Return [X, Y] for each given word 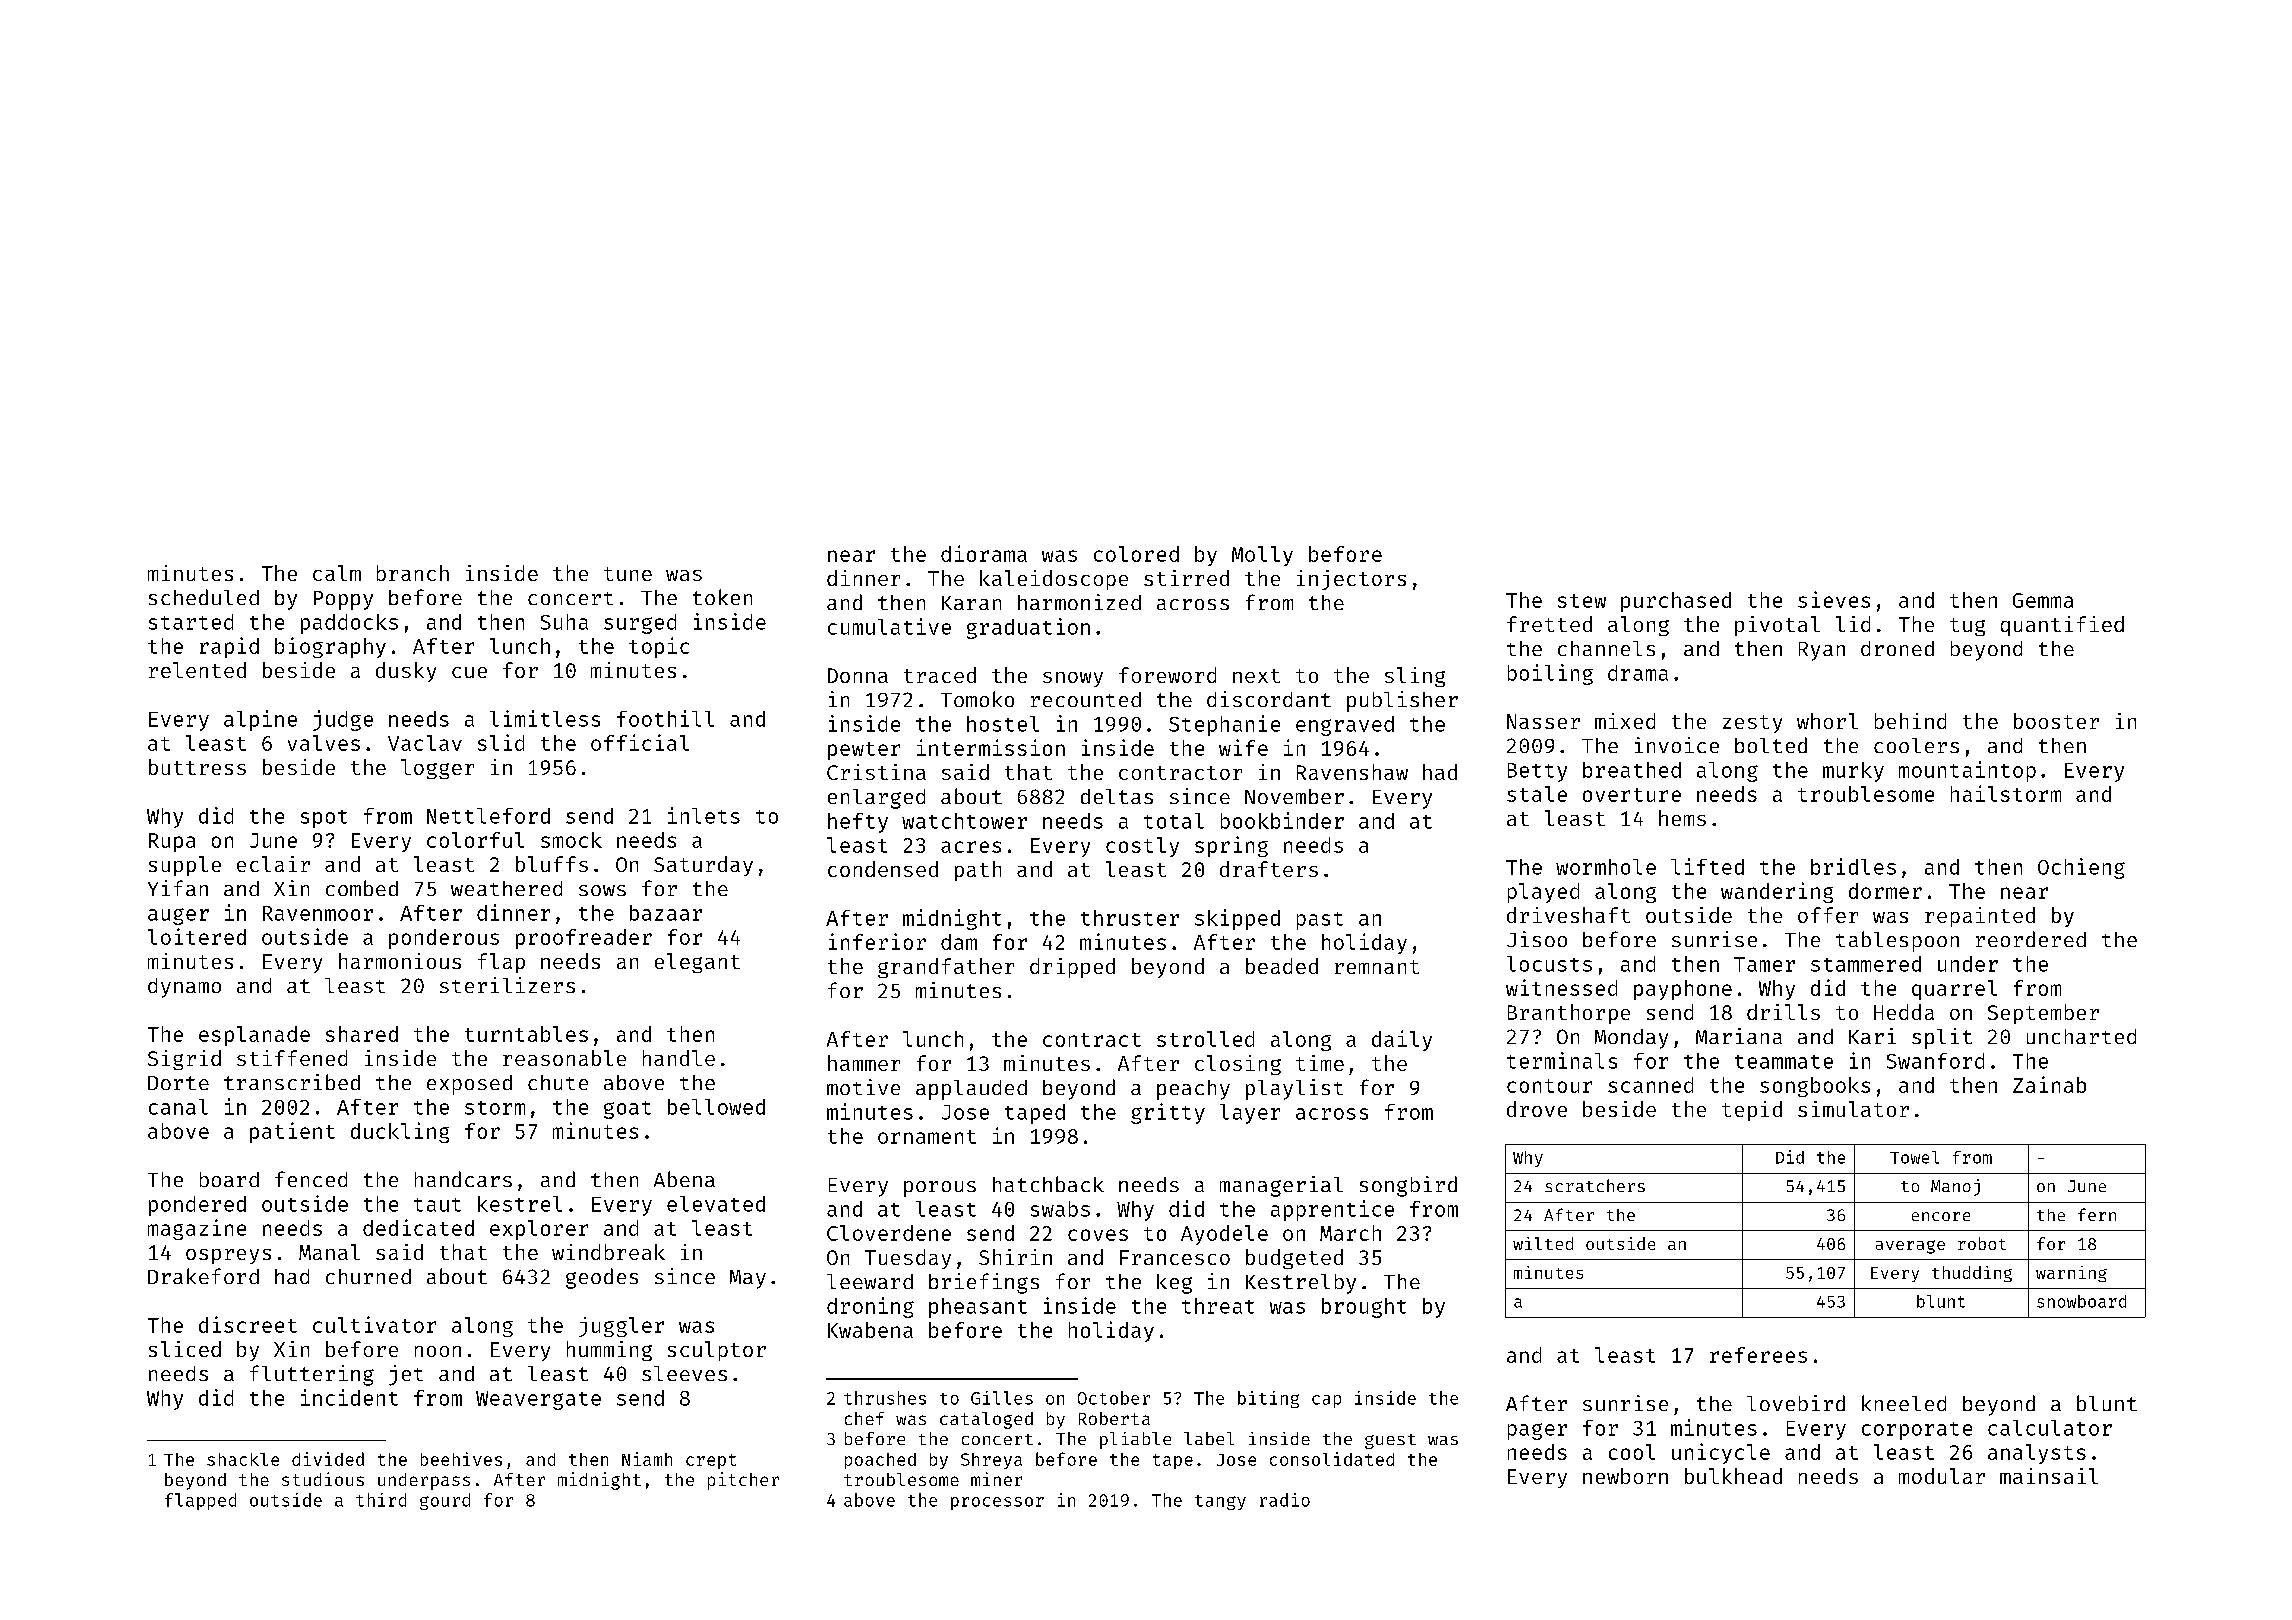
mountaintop [1967, 771]
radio [1285, 1500]
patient [292, 1132]
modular [1942, 1476]
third [381, 1500]
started [191, 622]
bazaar [666, 913]
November [1294, 796]
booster [2056, 721]
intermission [991, 747]
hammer [864, 1063]
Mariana [1739, 1036]
